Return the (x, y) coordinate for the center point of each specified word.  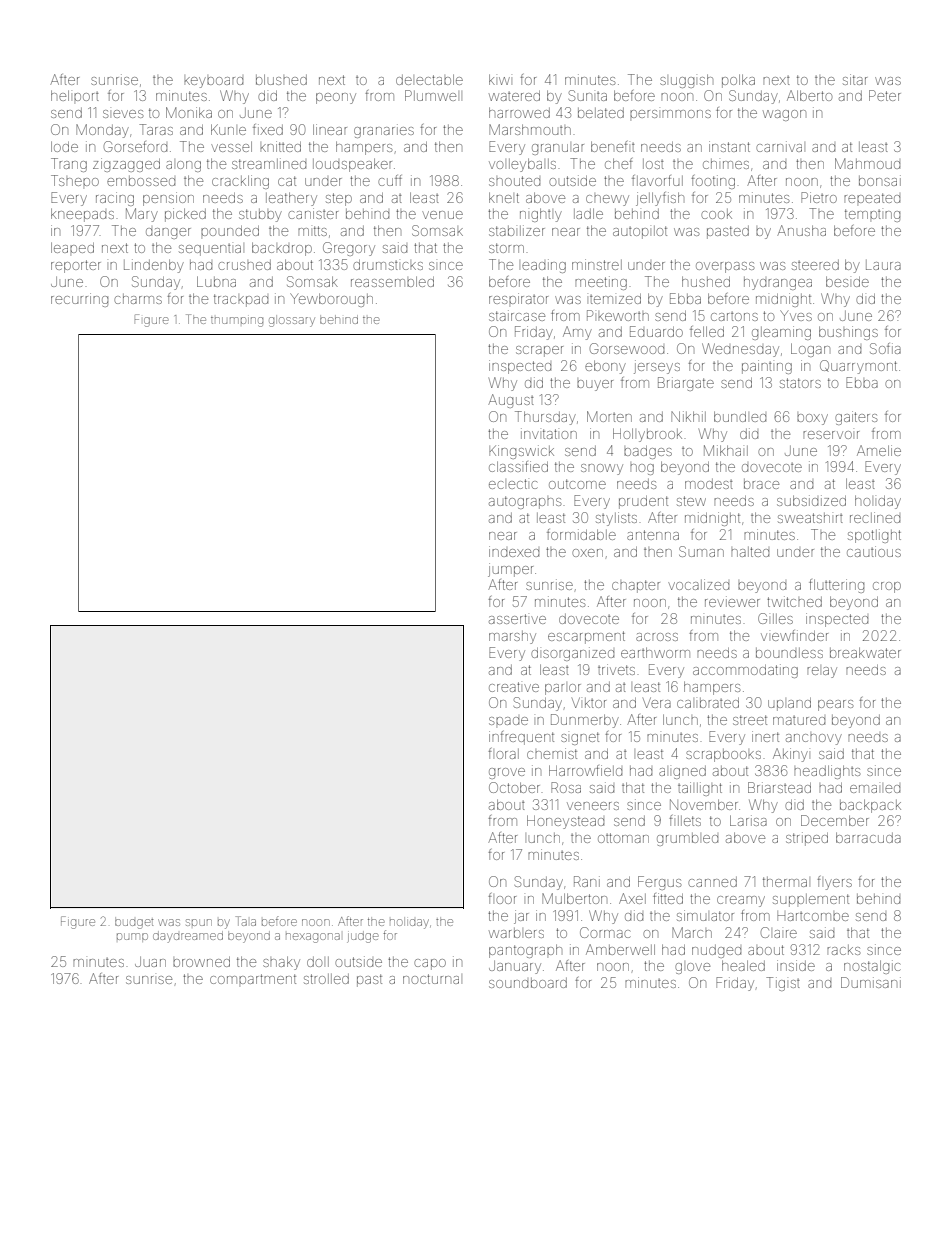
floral (503, 753)
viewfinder (794, 635)
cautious (874, 551)
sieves (123, 114)
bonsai (880, 180)
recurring (79, 300)
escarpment (586, 637)
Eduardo (656, 331)
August (511, 401)
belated (601, 113)
